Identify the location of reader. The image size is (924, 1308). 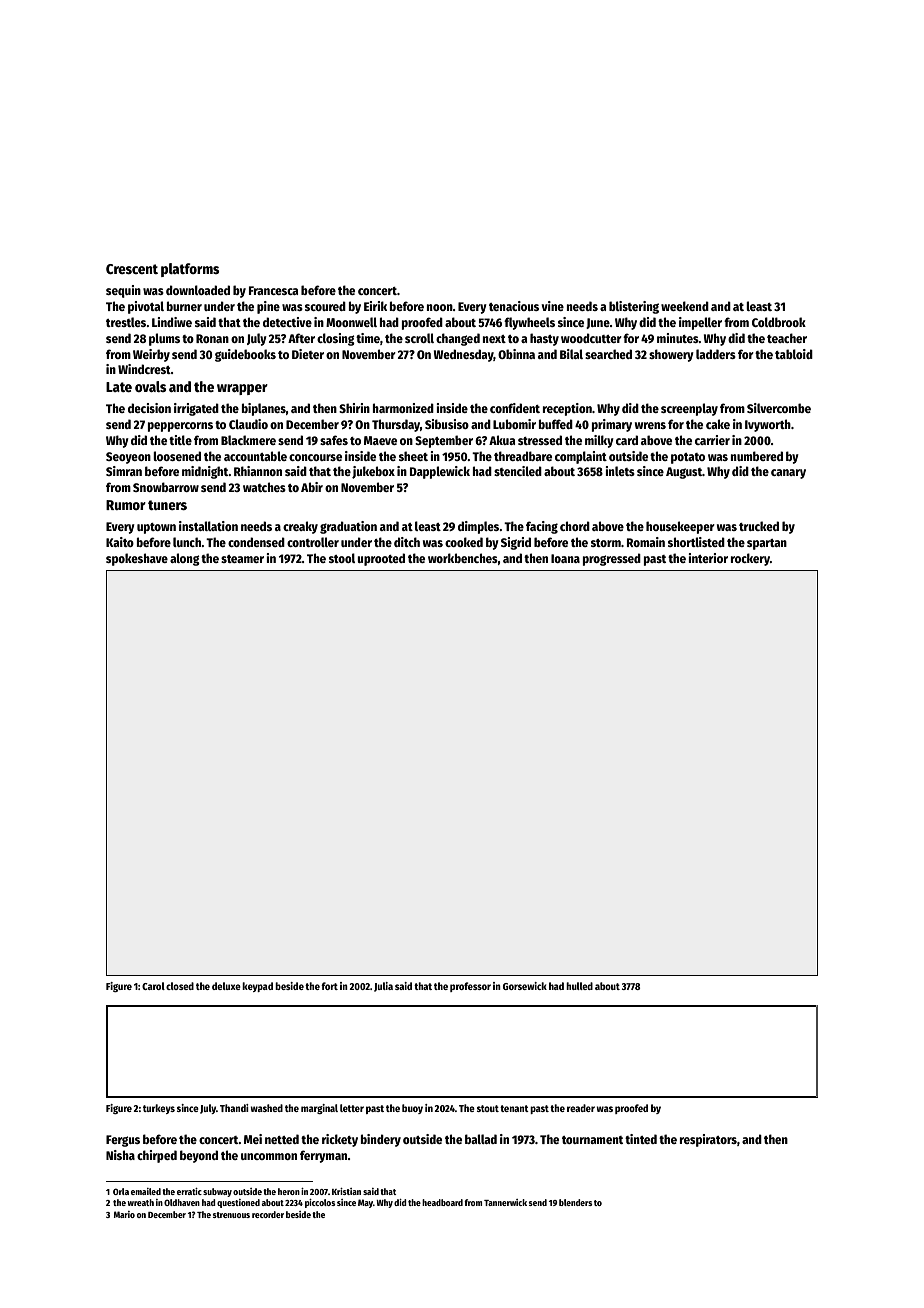
(581, 1108).
